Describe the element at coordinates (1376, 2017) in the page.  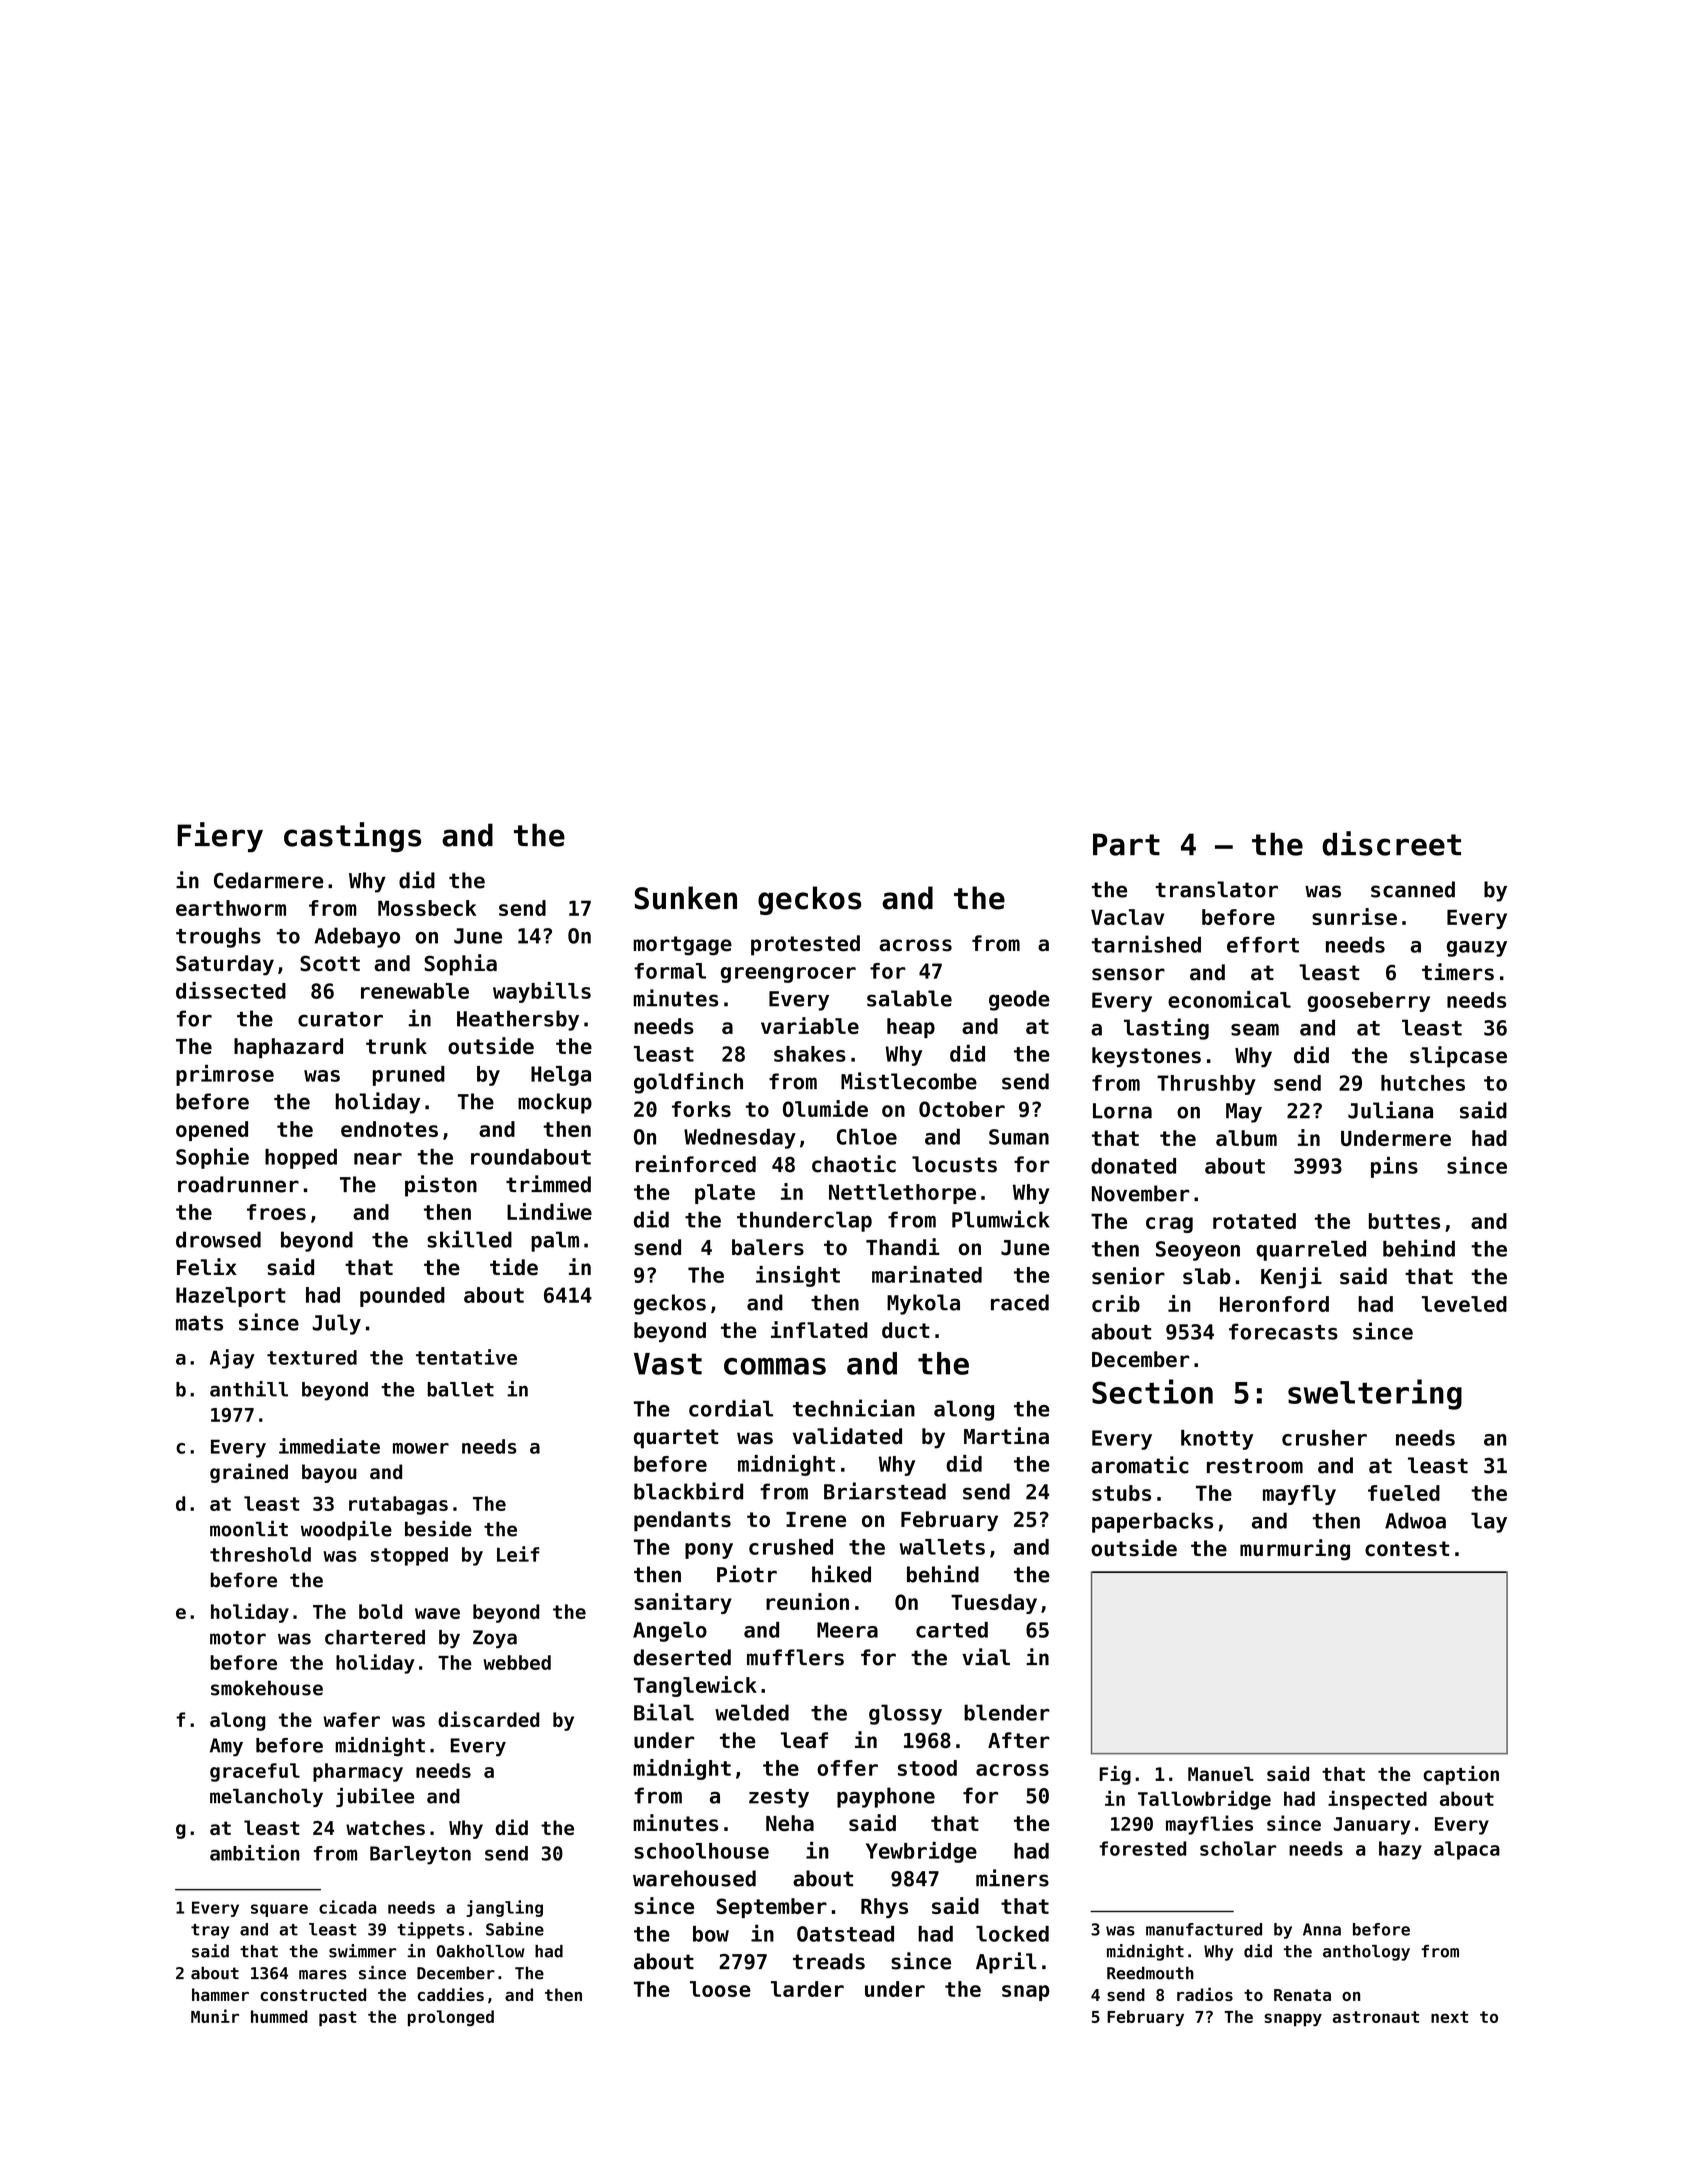
I see `astronaut` at that location.
